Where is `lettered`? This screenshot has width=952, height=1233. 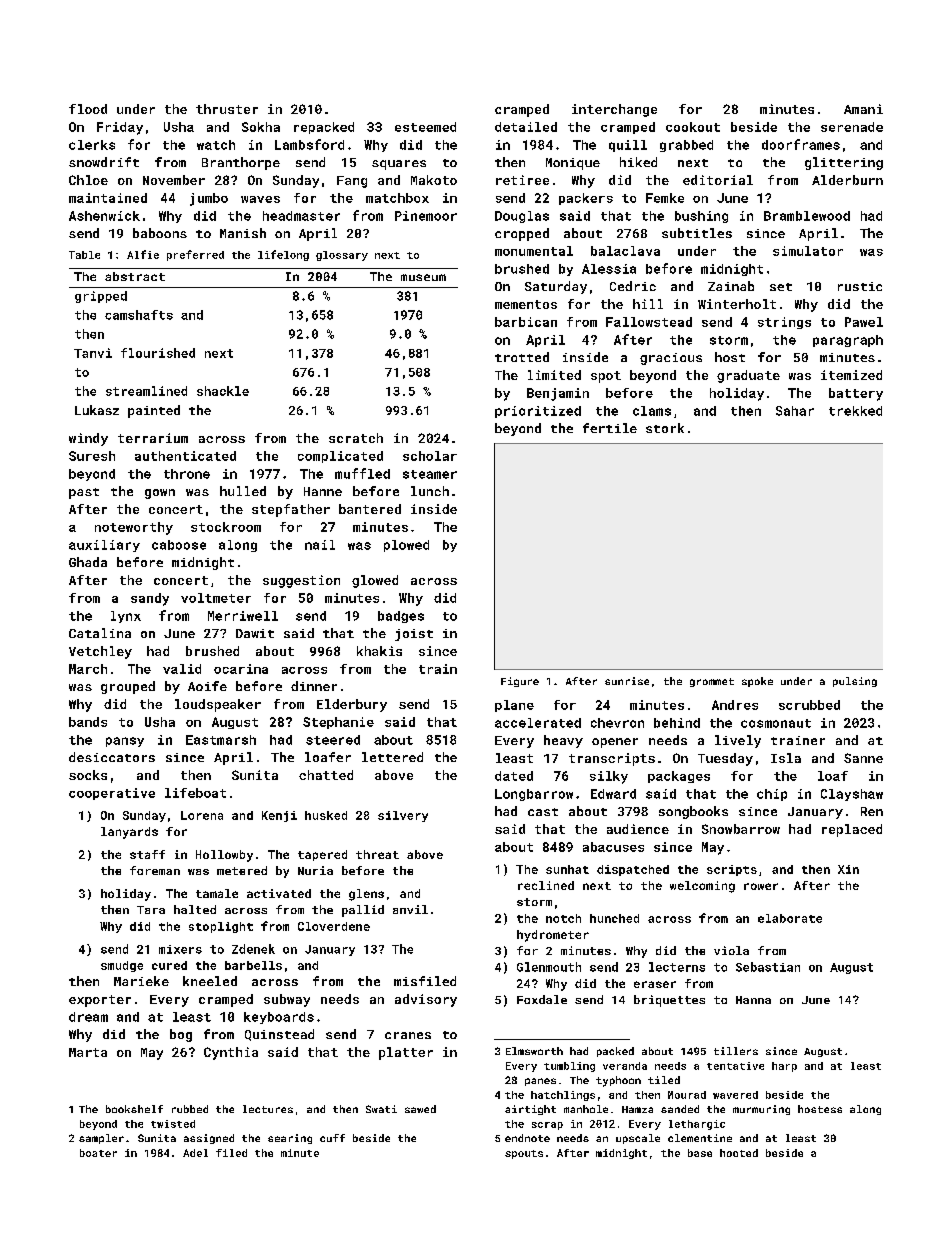
lettered is located at coordinates (392, 757).
